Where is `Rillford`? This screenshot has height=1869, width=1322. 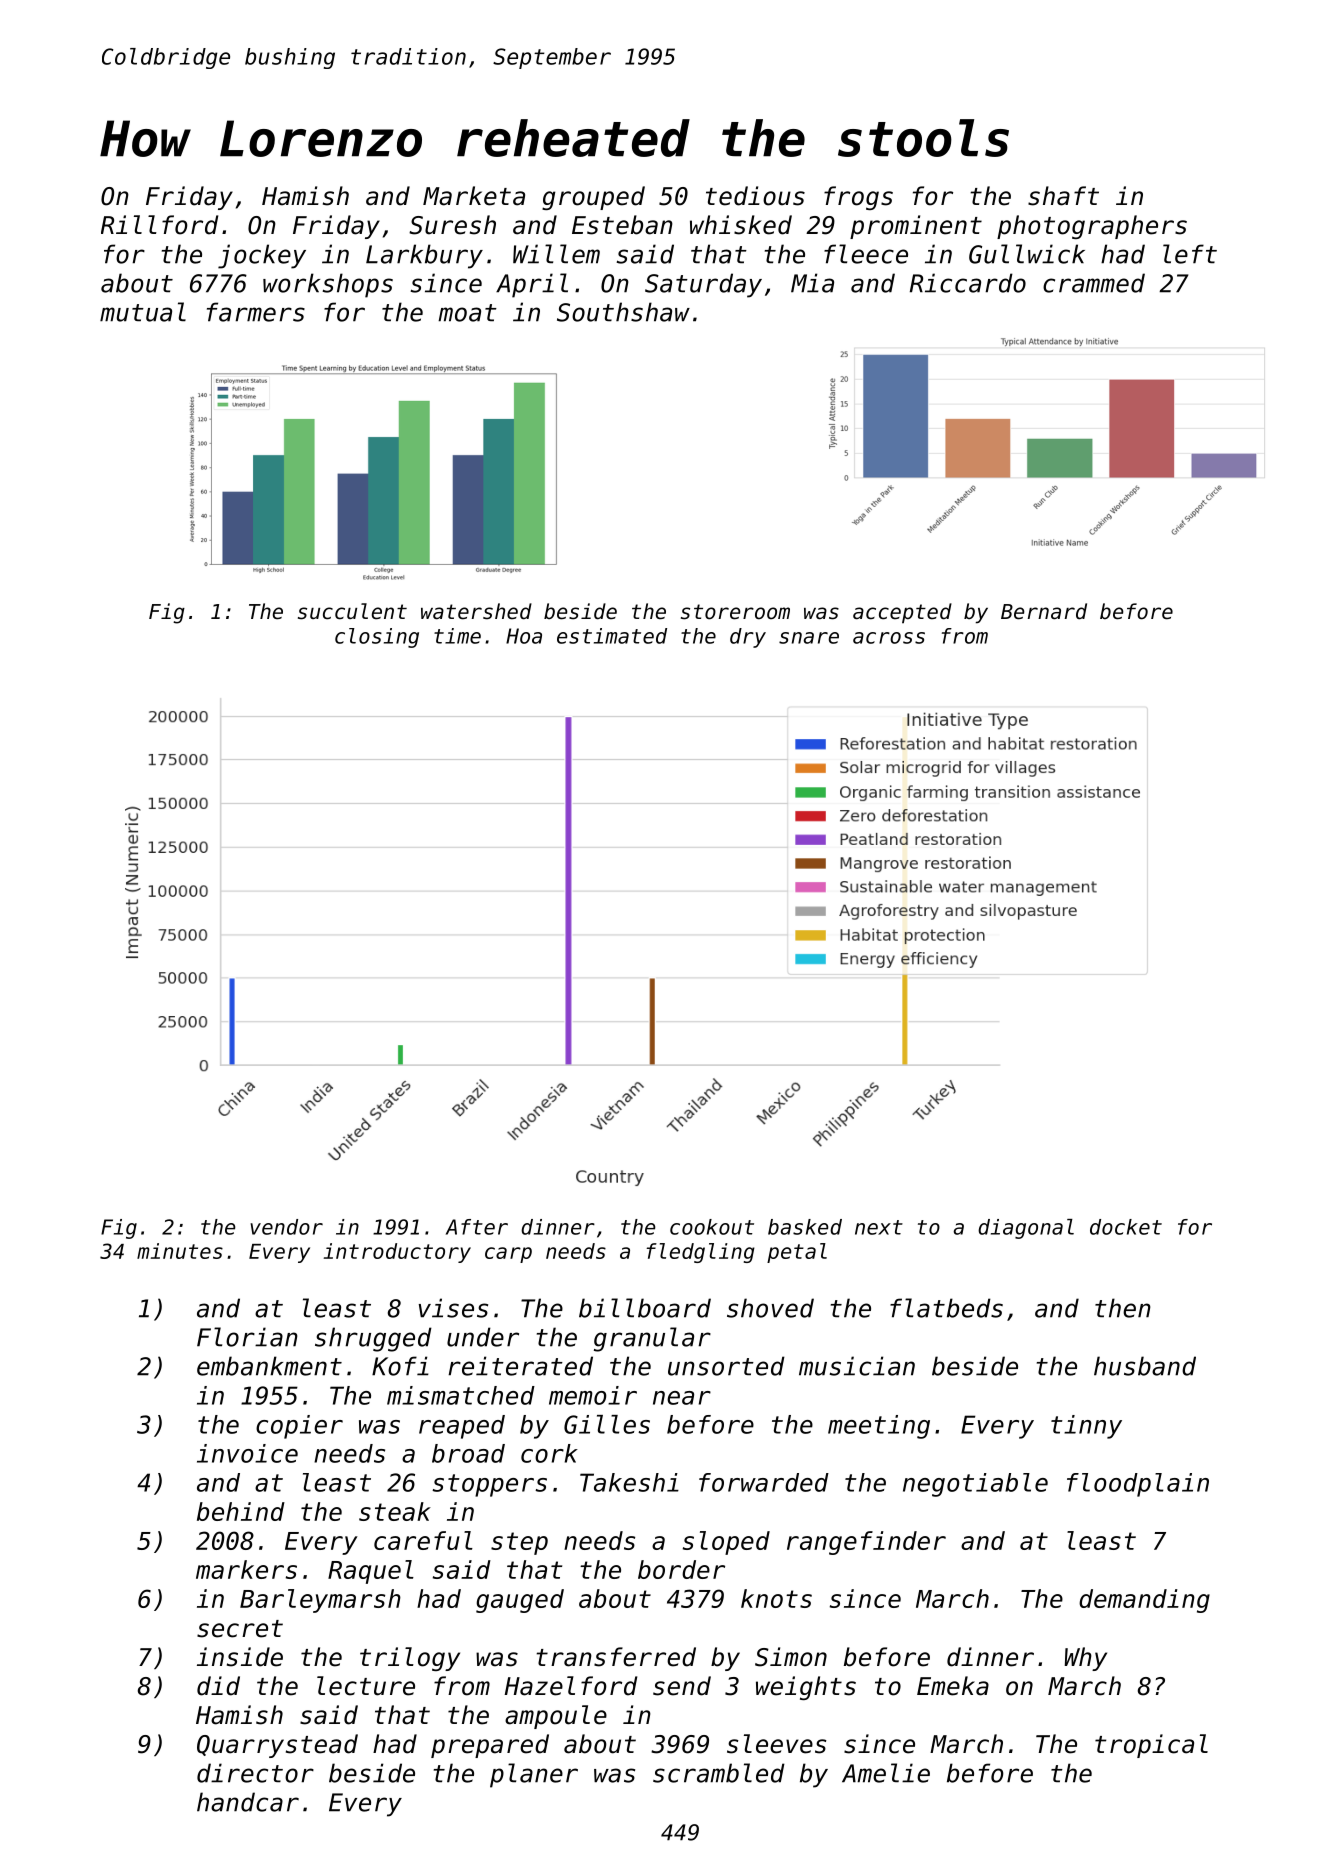 Rillford is located at coordinates (159, 225).
